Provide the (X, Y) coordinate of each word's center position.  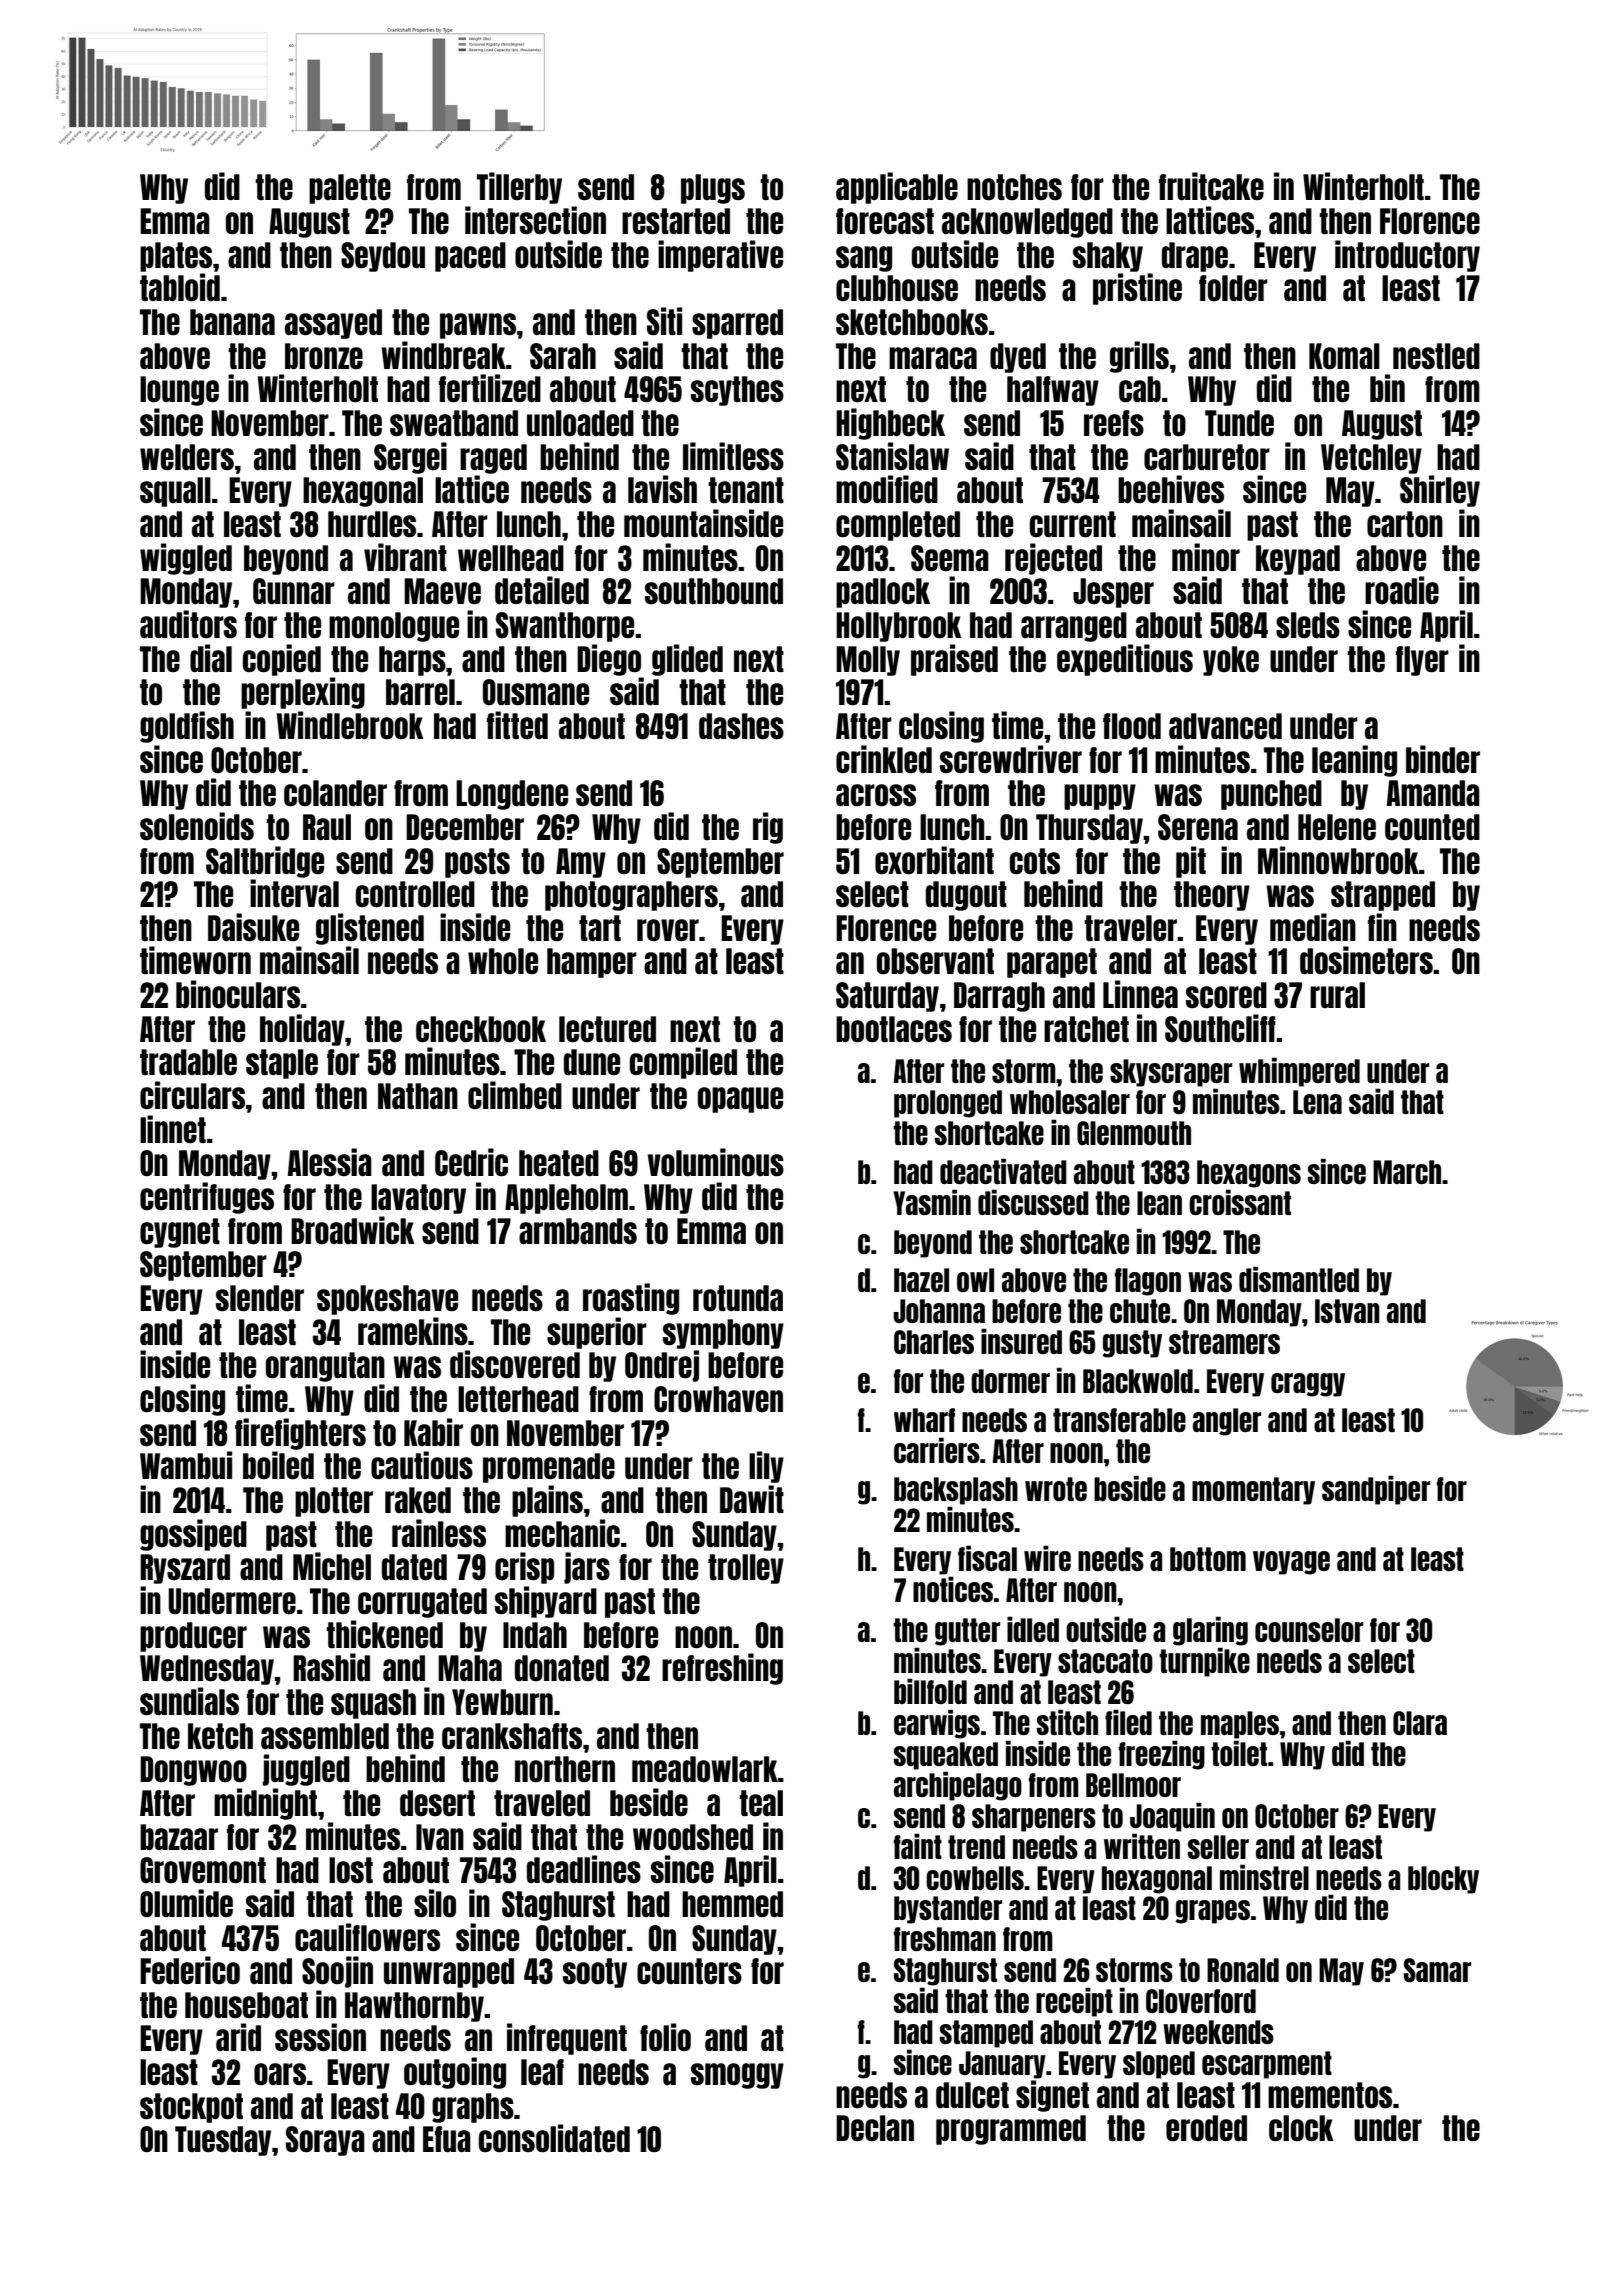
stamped (986, 2034)
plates (176, 257)
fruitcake (1211, 186)
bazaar (179, 1837)
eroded (1206, 2128)
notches (1014, 187)
